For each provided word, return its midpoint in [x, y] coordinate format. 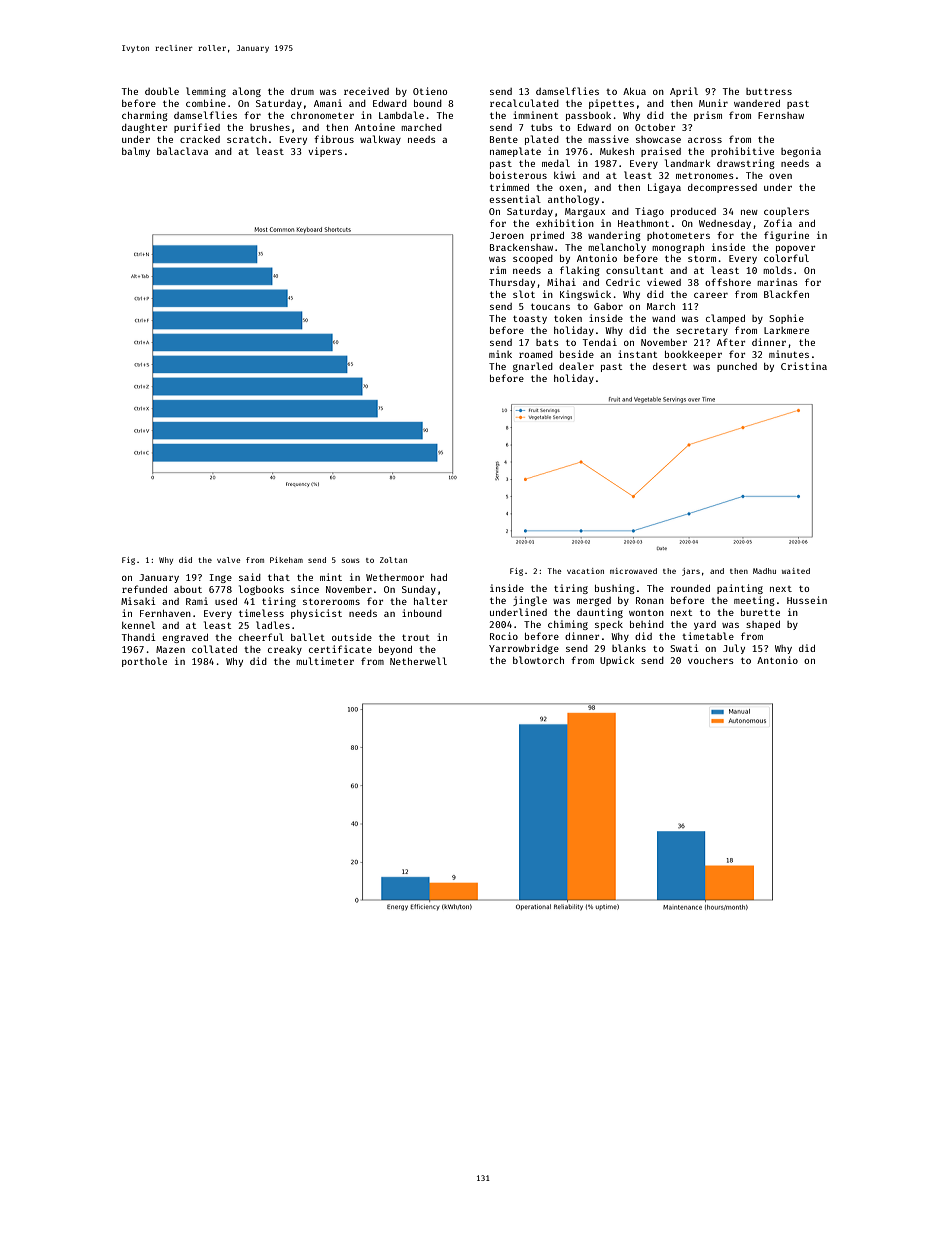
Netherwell [418, 661]
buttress [769, 91]
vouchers [711, 660]
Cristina [804, 366]
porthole [144, 662]
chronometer [322, 115]
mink [500, 354]
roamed [536, 354]
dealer [576, 366]
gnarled [533, 367]
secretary [702, 331]
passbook [588, 116]
